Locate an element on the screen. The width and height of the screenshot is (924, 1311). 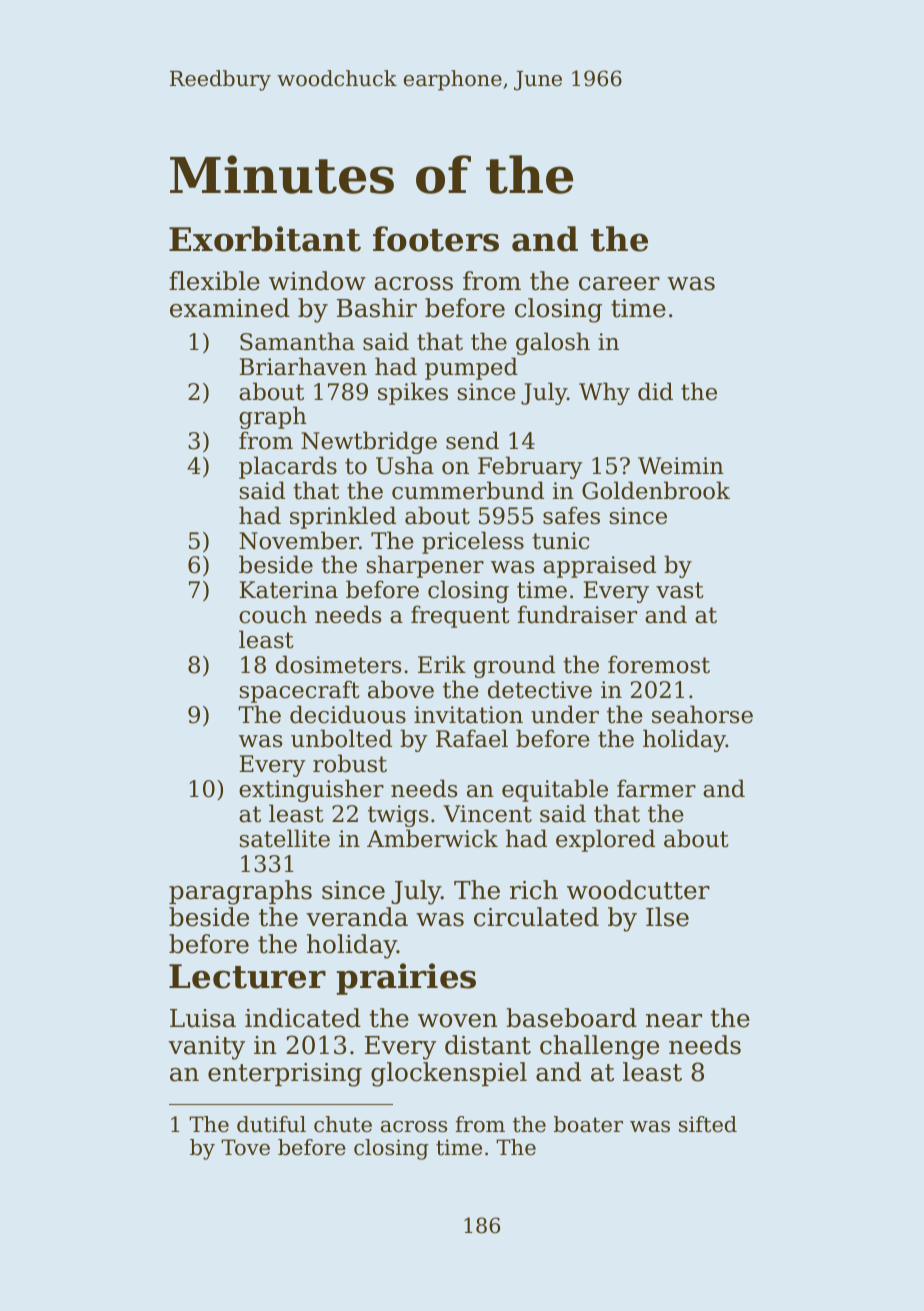
Ilse is located at coordinates (667, 917).
